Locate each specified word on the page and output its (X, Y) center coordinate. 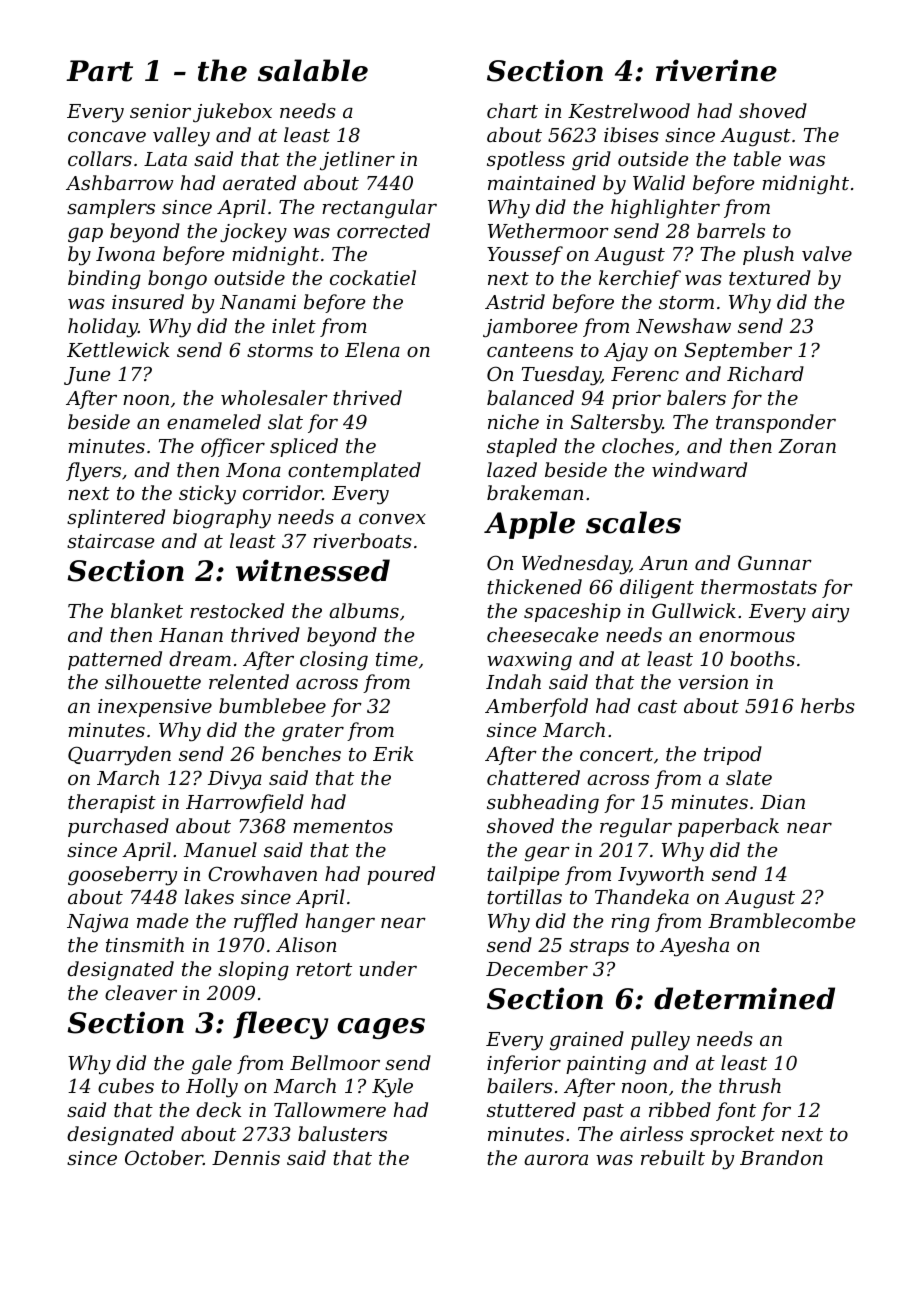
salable (313, 70)
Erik (393, 753)
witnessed (313, 570)
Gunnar (775, 562)
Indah (513, 681)
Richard (765, 373)
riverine (716, 70)
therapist (112, 803)
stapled (522, 447)
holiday (103, 328)
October (164, 1157)
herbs (828, 705)
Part (99, 71)
